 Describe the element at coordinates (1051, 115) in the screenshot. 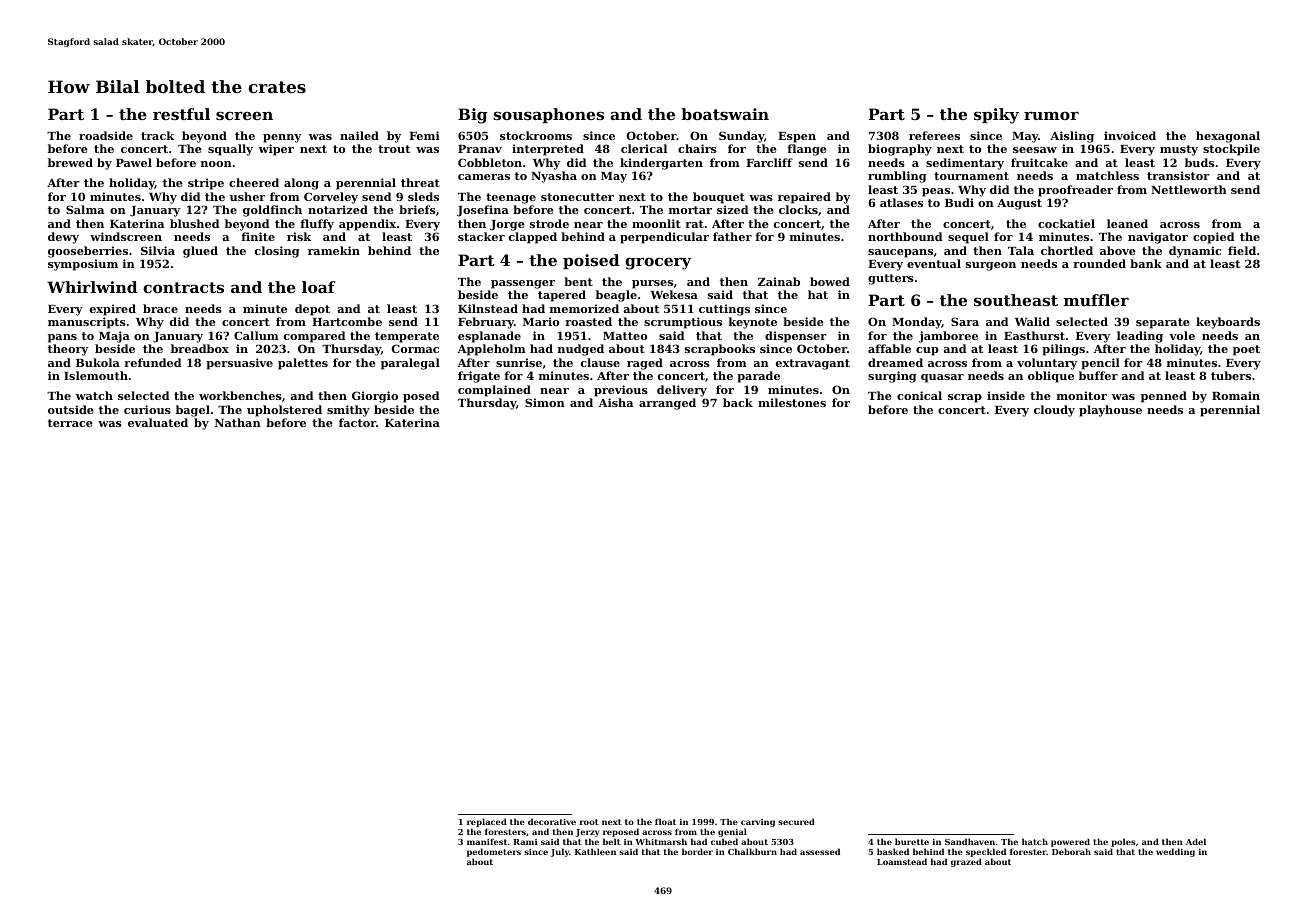

I see `rumor` at that location.
